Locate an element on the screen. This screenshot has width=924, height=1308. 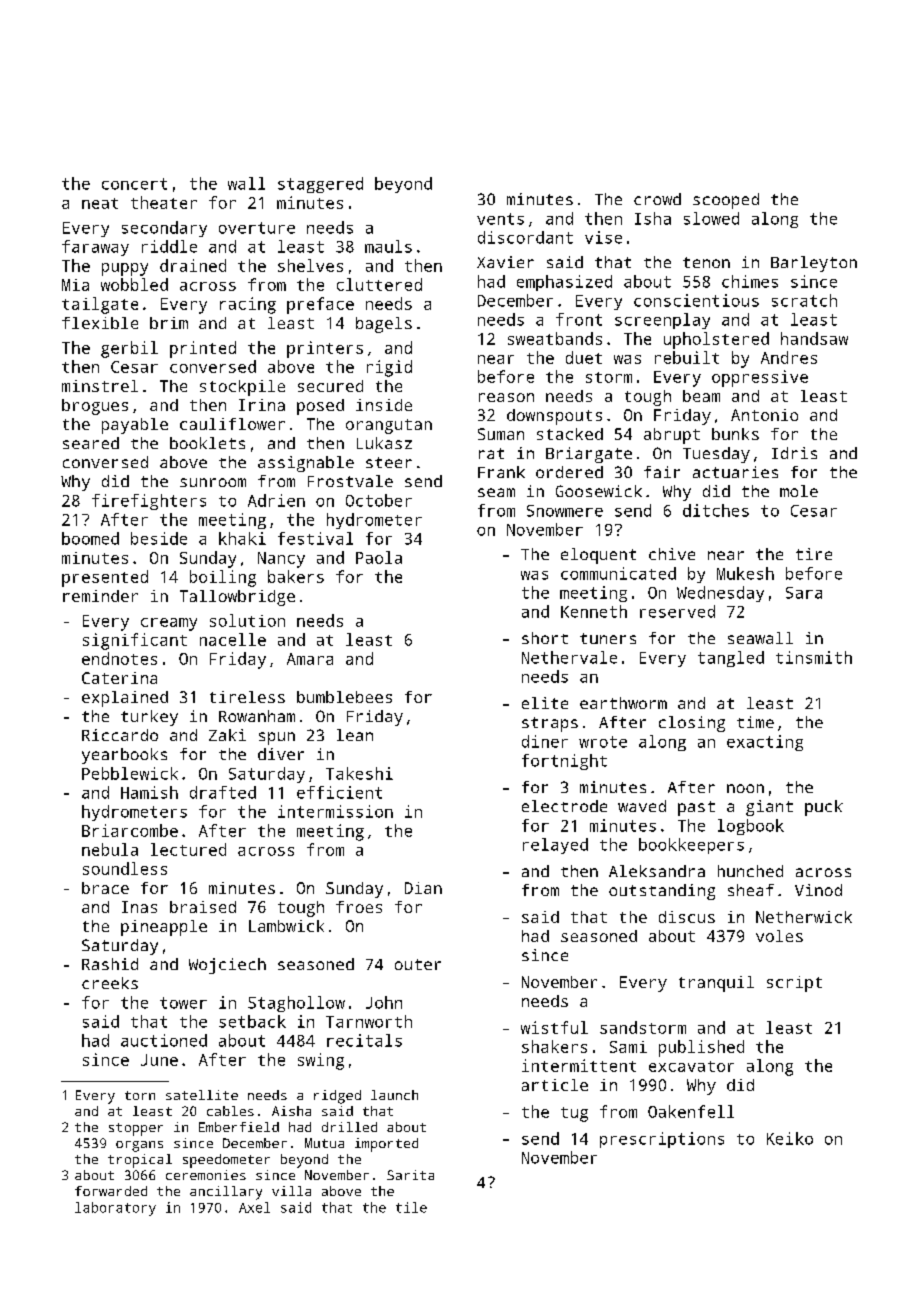
organs is located at coordinates (139, 1146).
